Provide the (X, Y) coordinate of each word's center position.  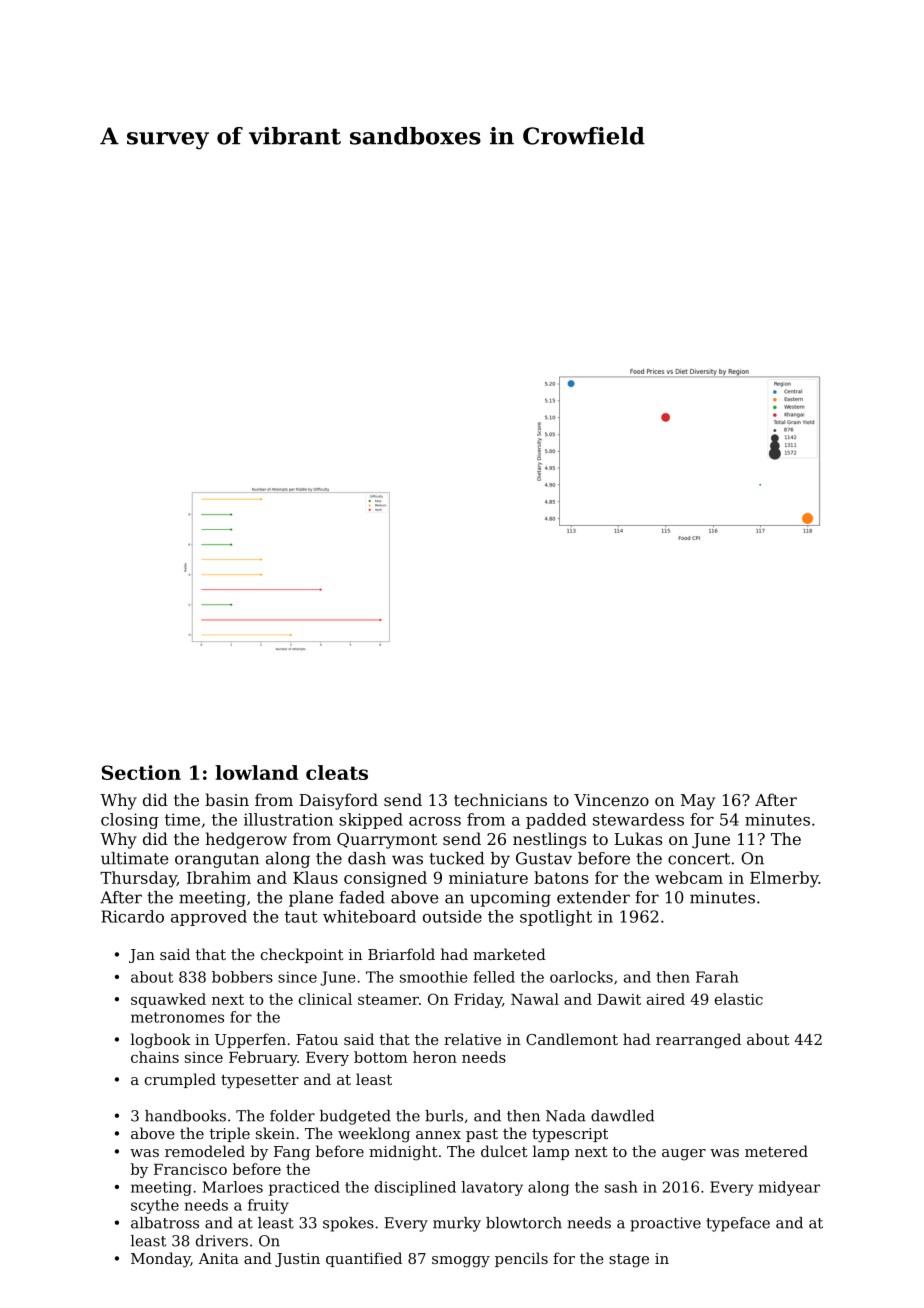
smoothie (433, 977)
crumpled (180, 1080)
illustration (288, 819)
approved (209, 918)
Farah (717, 977)
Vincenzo (611, 800)
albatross (165, 1223)
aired (666, 999)
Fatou (317, 1039)
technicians (500, 799)
